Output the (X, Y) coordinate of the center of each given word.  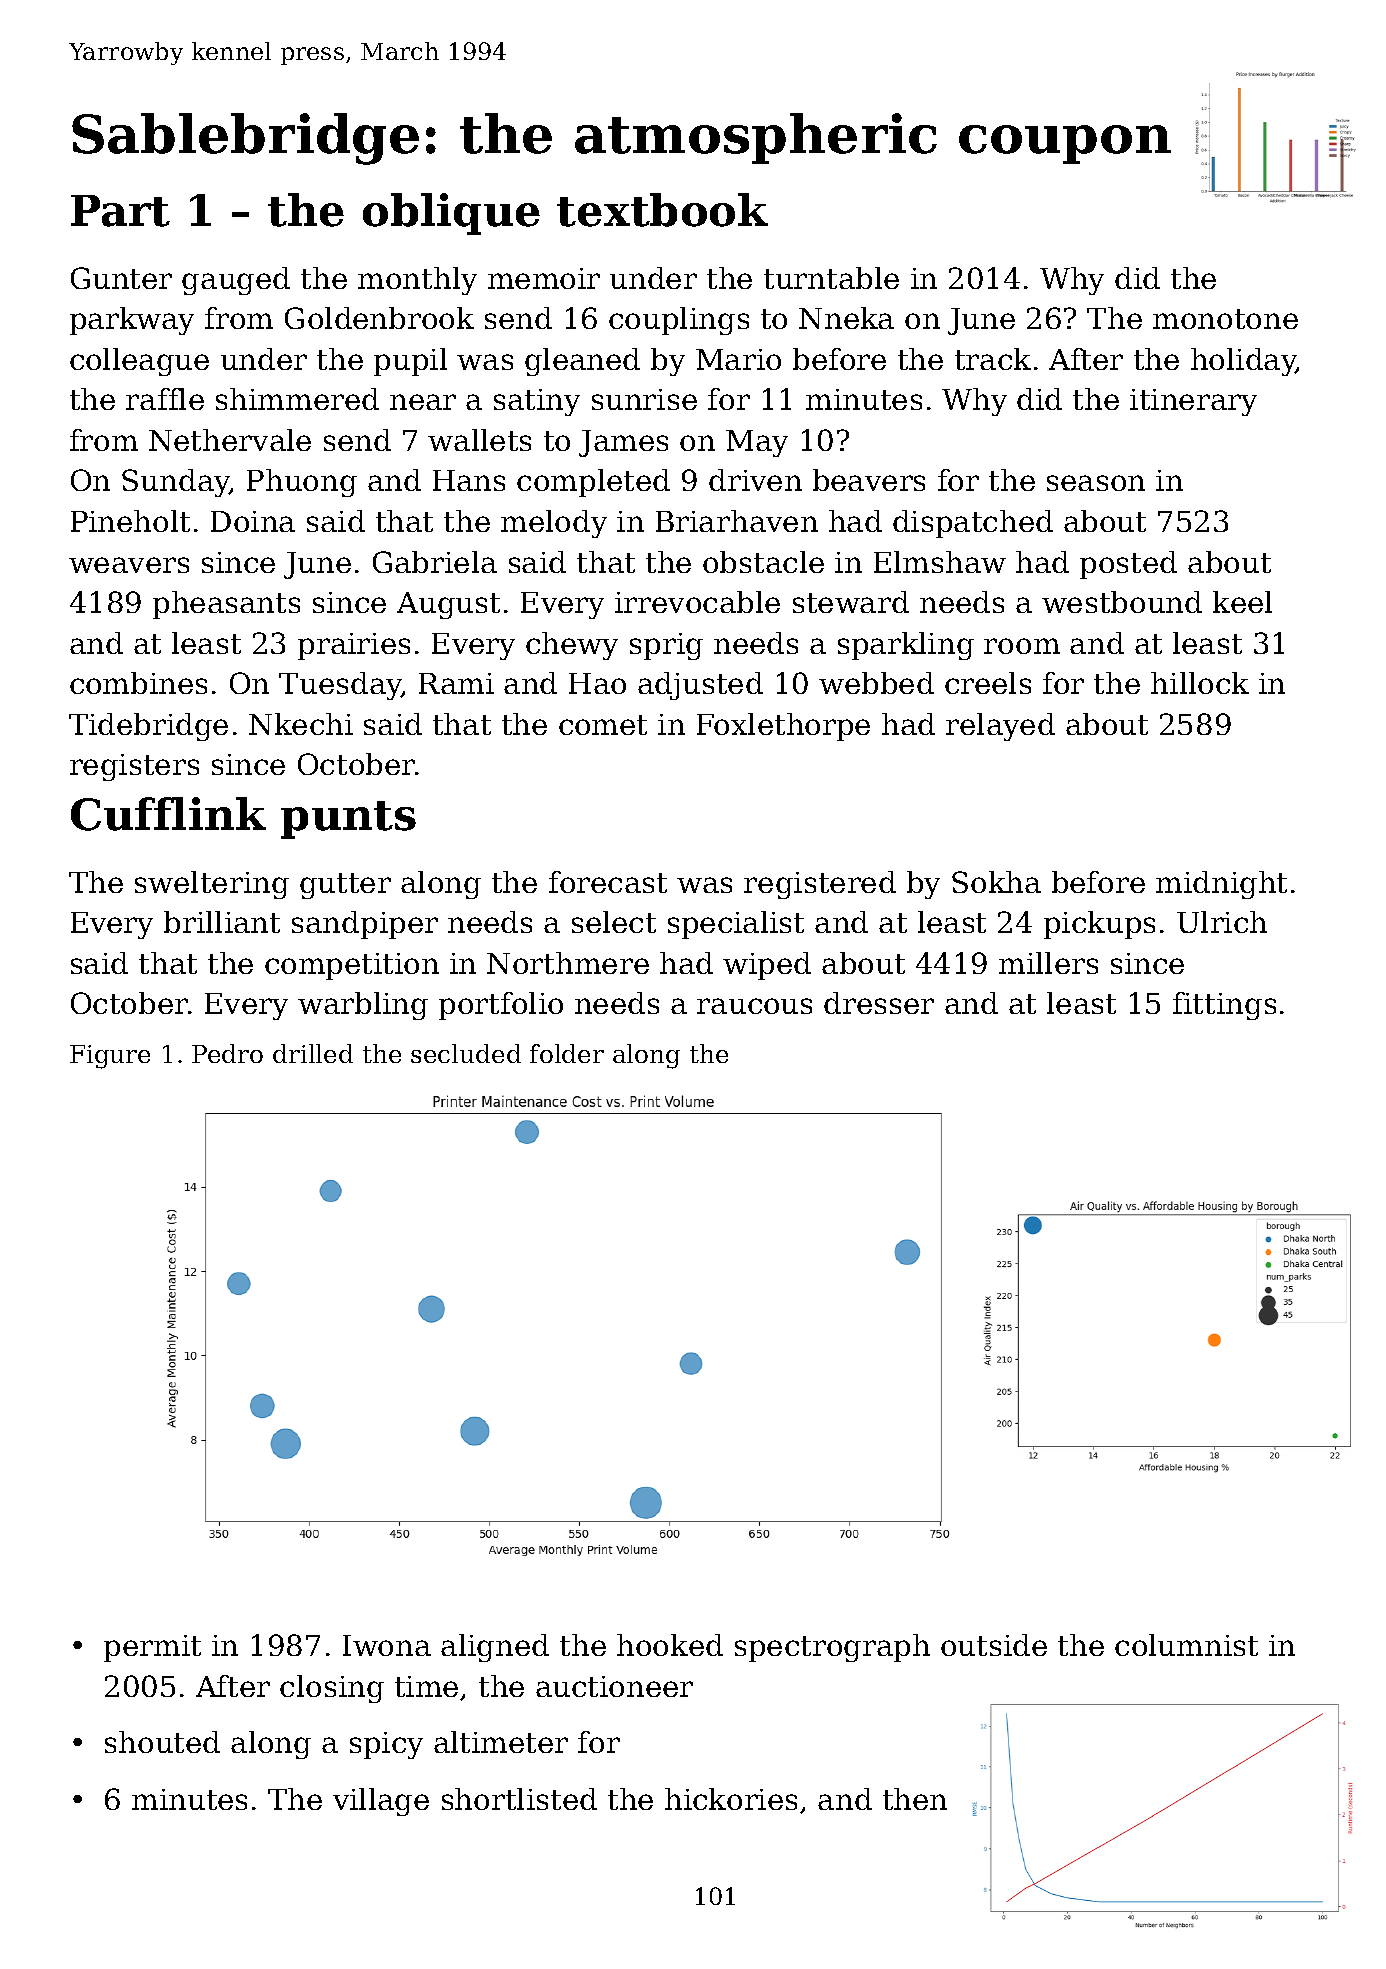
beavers (869, 480)
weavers (129, 565)
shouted (162, 1742)
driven (755, 480)
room (1022, 646)
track (993, 359)
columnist (1186, 1645)
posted (1128, 565)
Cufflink (168, 814)
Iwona (387, 1645)
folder (567, 1053)
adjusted (700, 686)
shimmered (297, 399)
